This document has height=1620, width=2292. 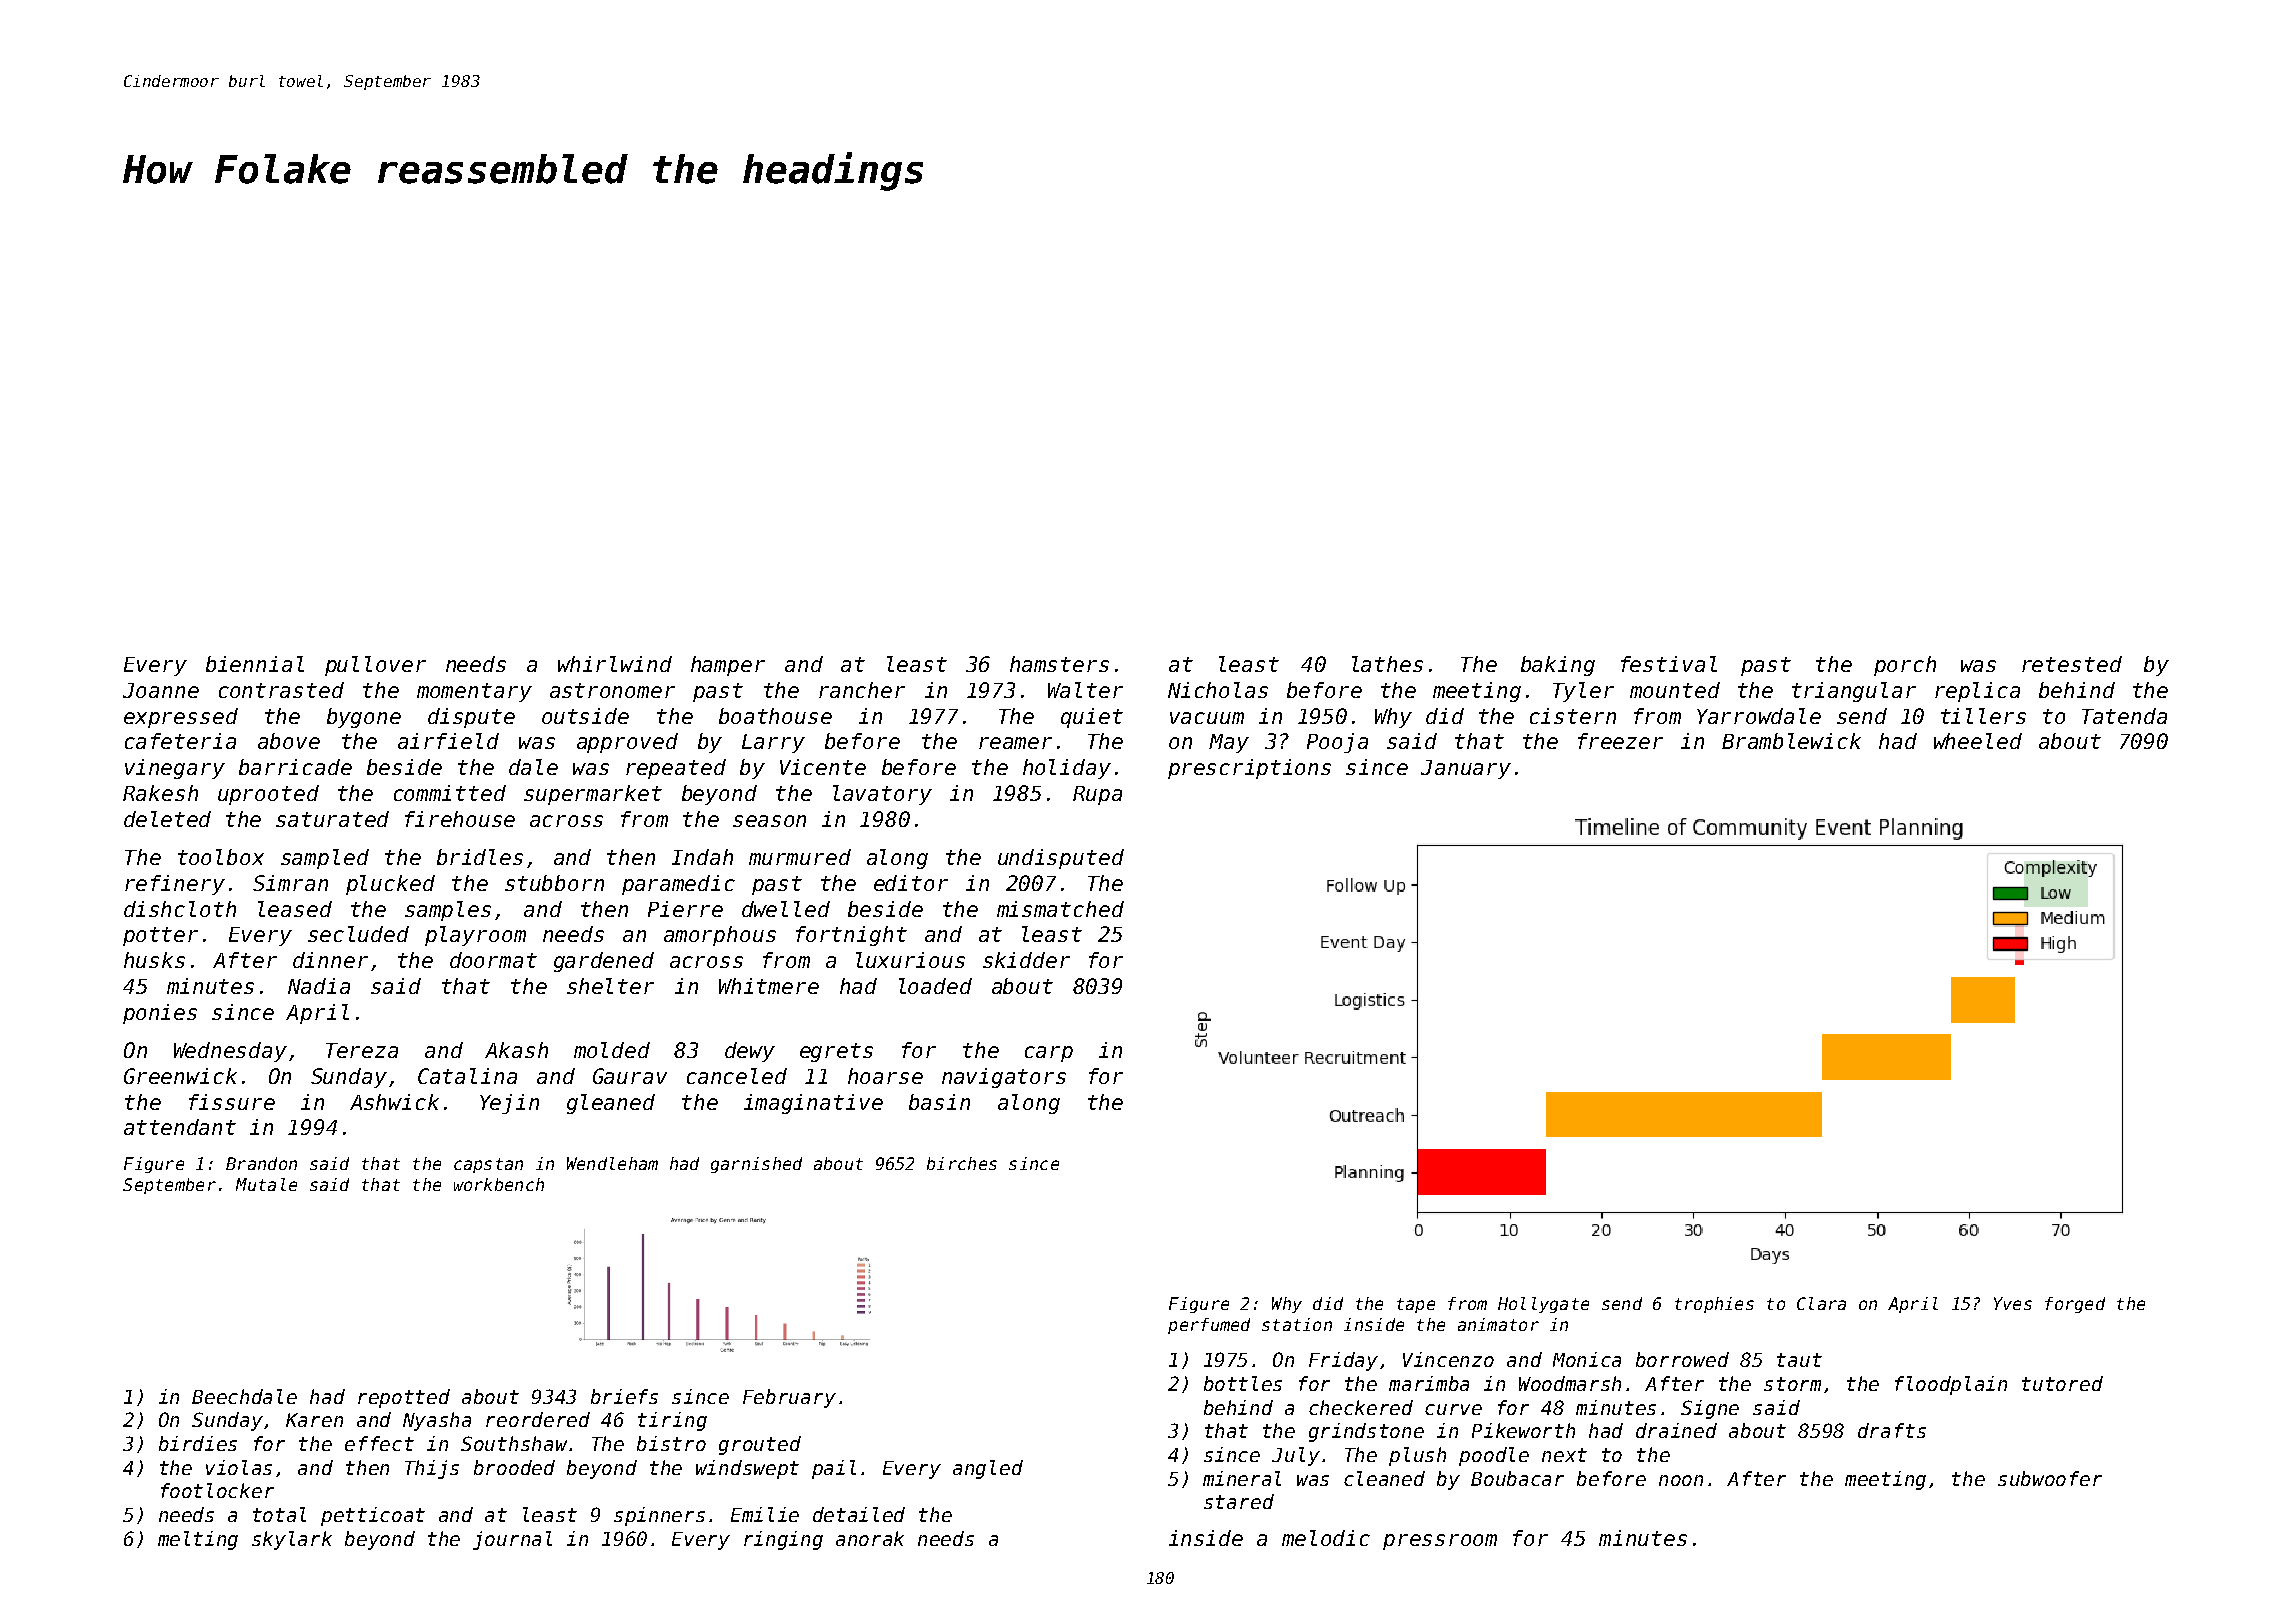 I want to click on gleaned, so click(x=611, y=1104).
